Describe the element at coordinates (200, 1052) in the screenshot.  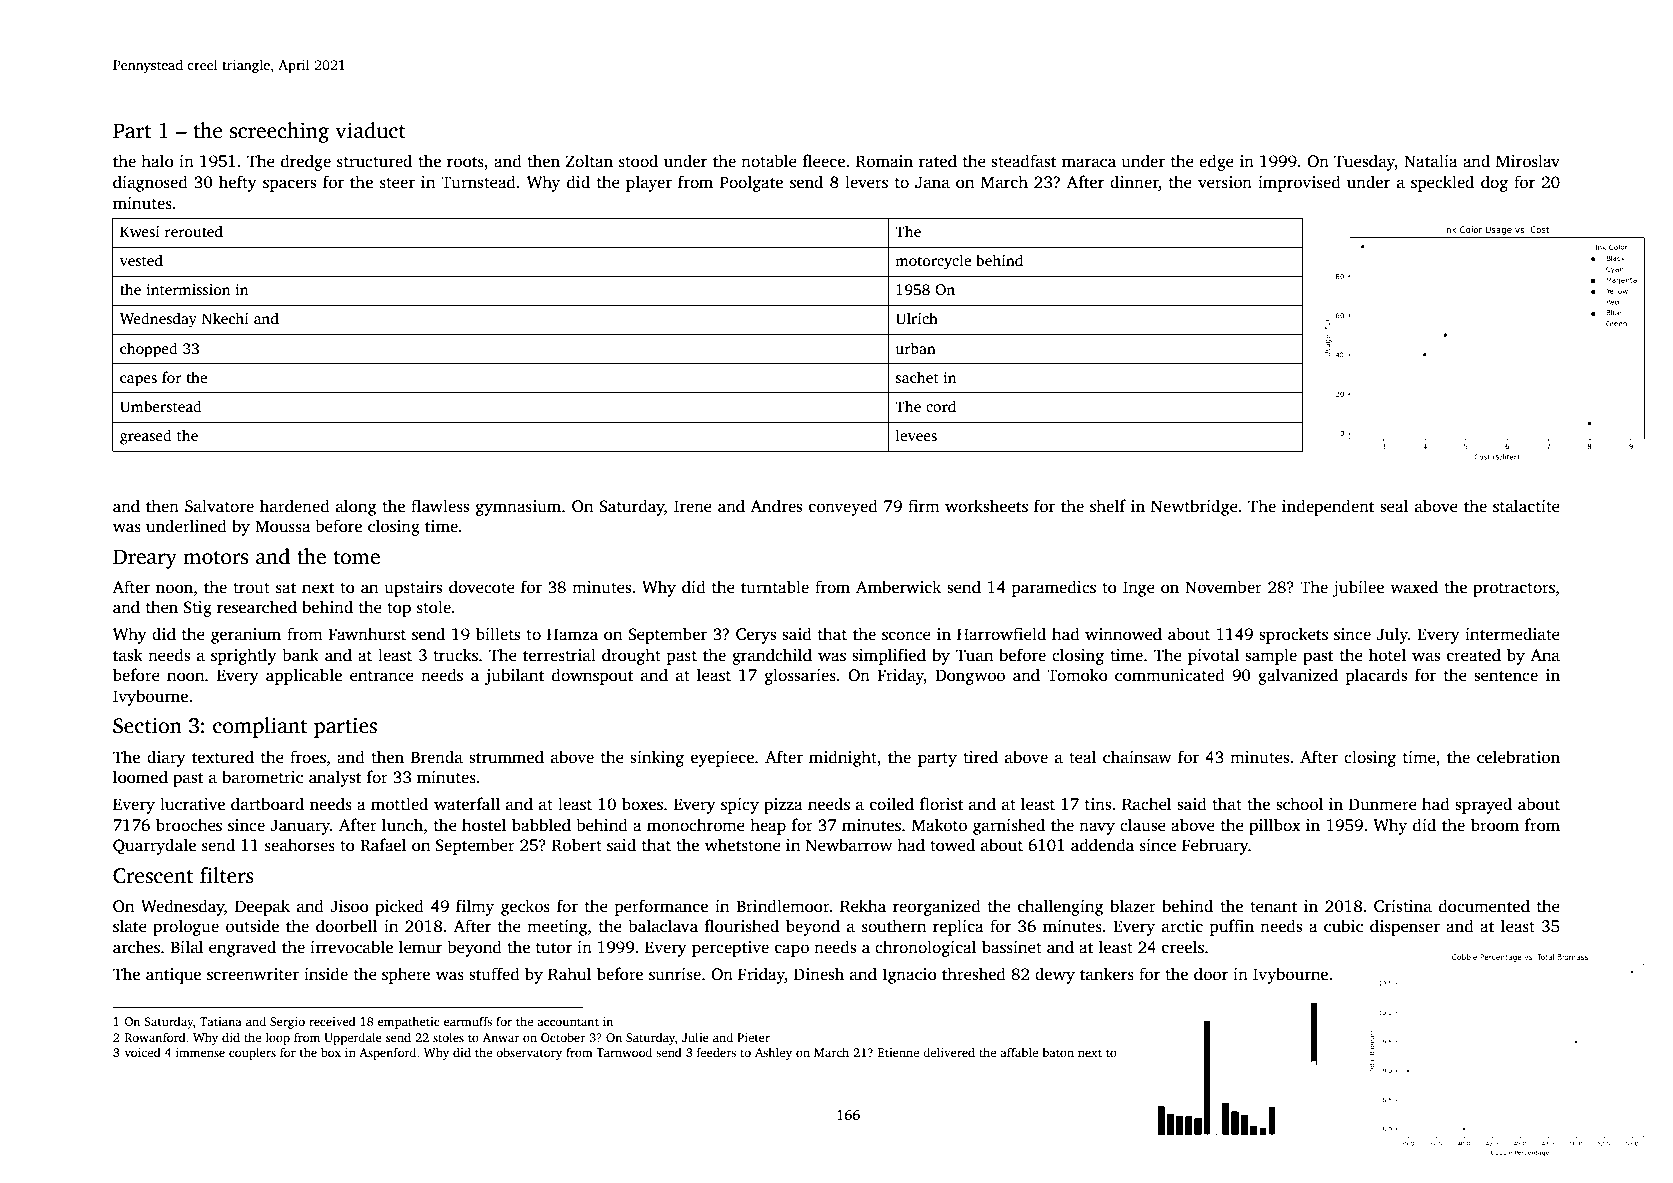
I see `immense` at that location.
